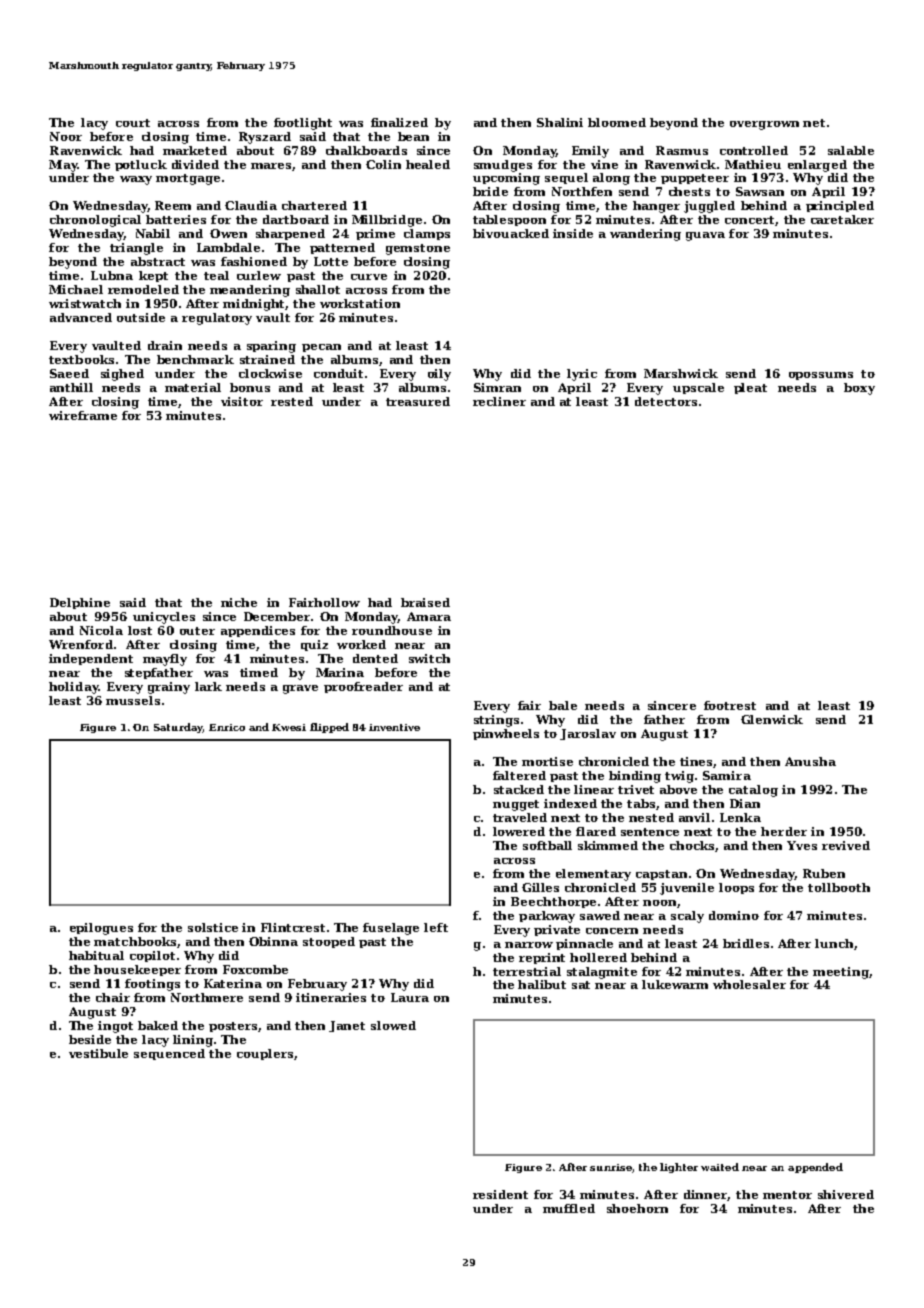  Describe the element at coordinates (98, 1053) in the page. I see `vestibule` at that location.
